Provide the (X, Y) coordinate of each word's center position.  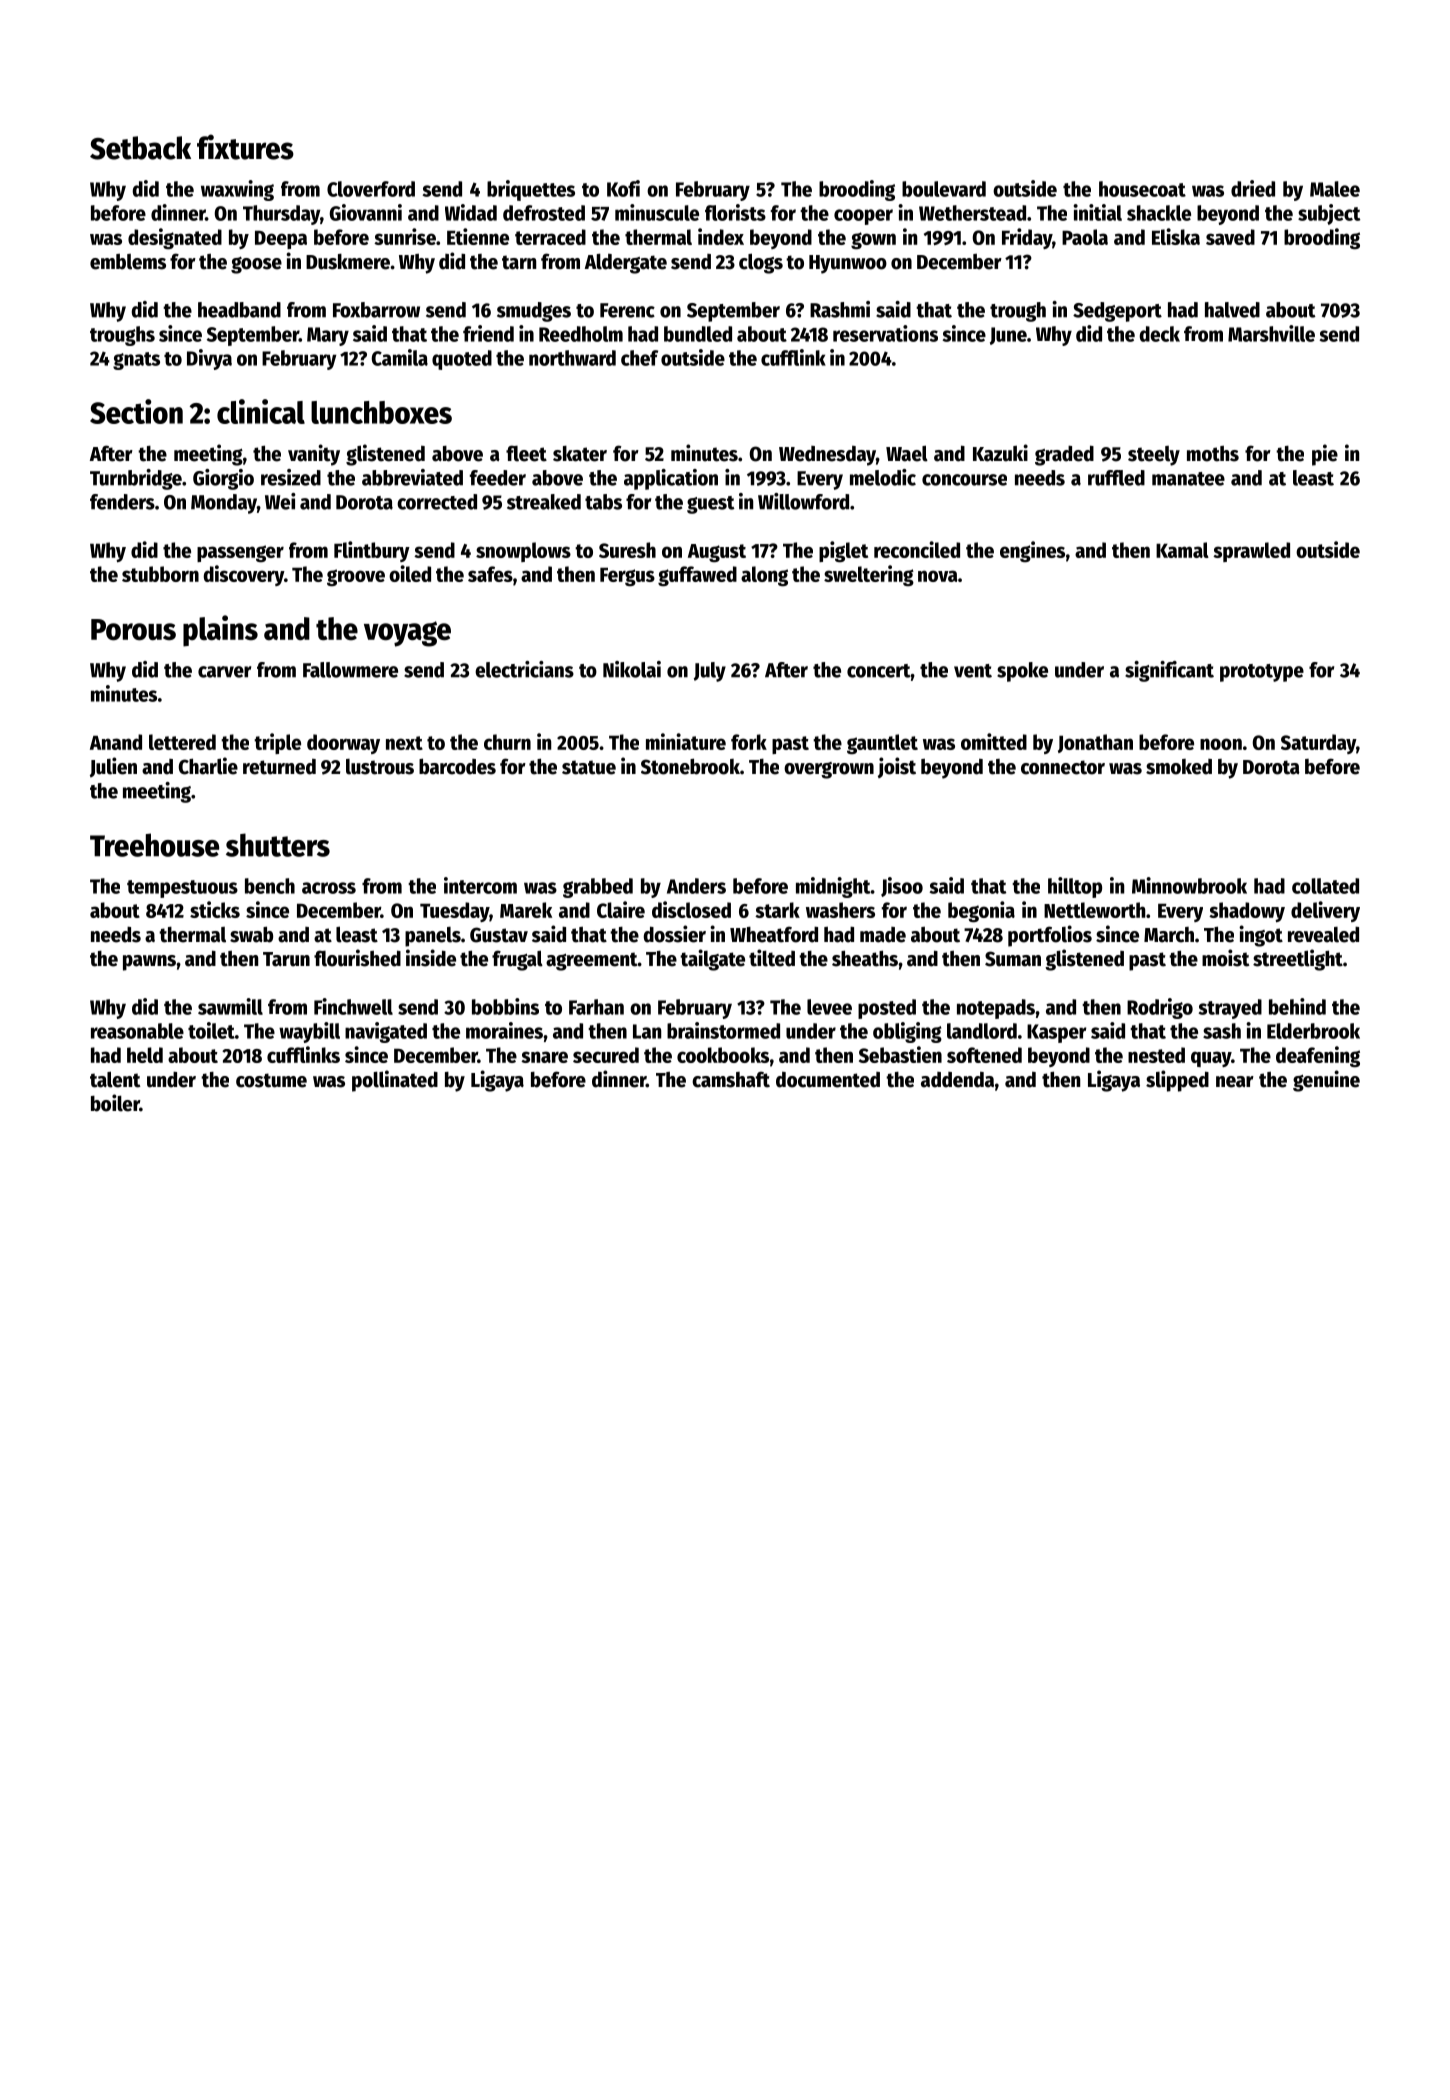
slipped (1177, 1081)
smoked (1179, 767)
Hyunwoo (848, 264)
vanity (314, 455)
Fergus (627, 576)
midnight (833, 887)
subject (1329, 214)
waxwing (237, 190)
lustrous (380, 767)
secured (606, 1055)
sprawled (1251, 552)
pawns (149, 963)
